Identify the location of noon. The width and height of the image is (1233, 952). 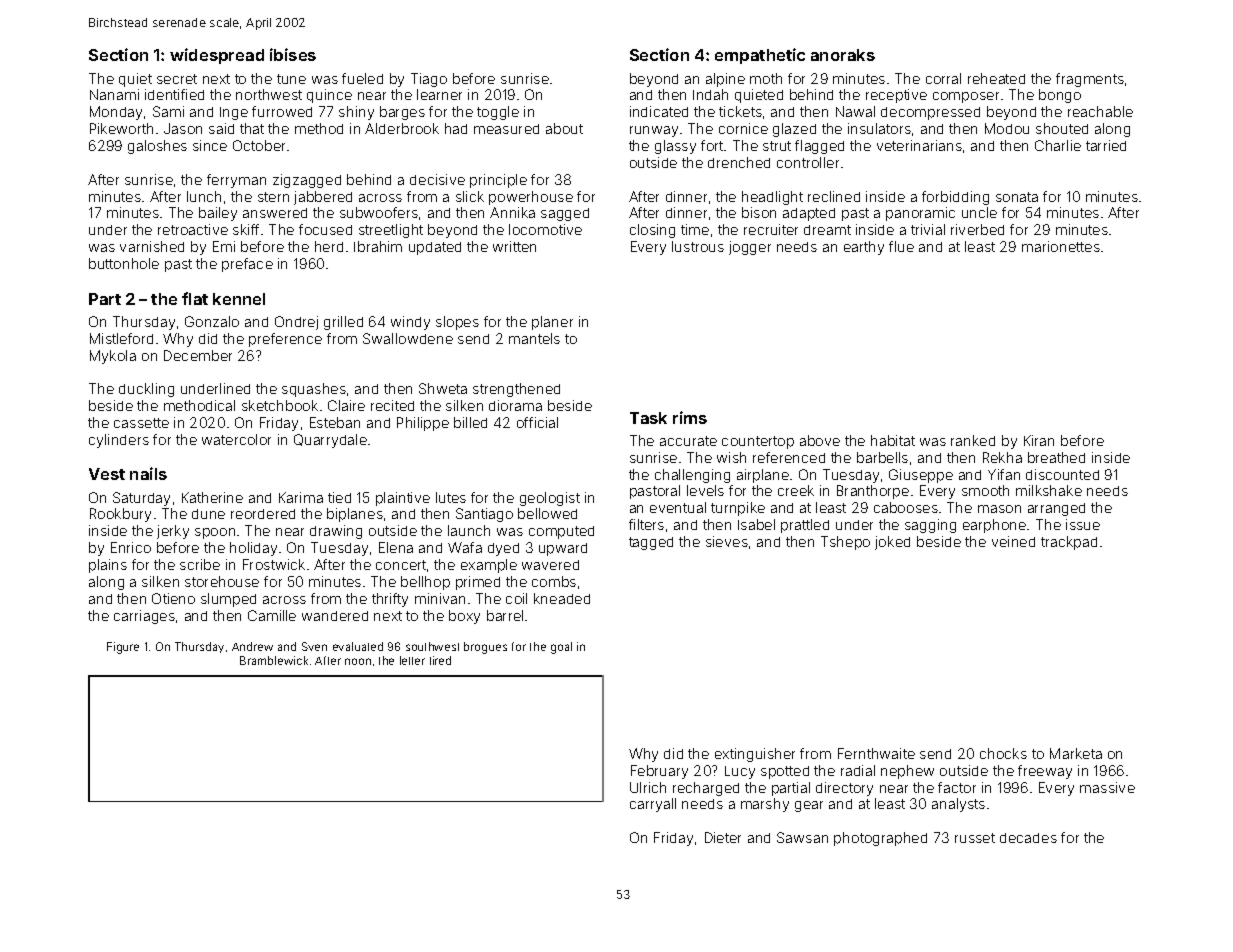
(358, 661).
